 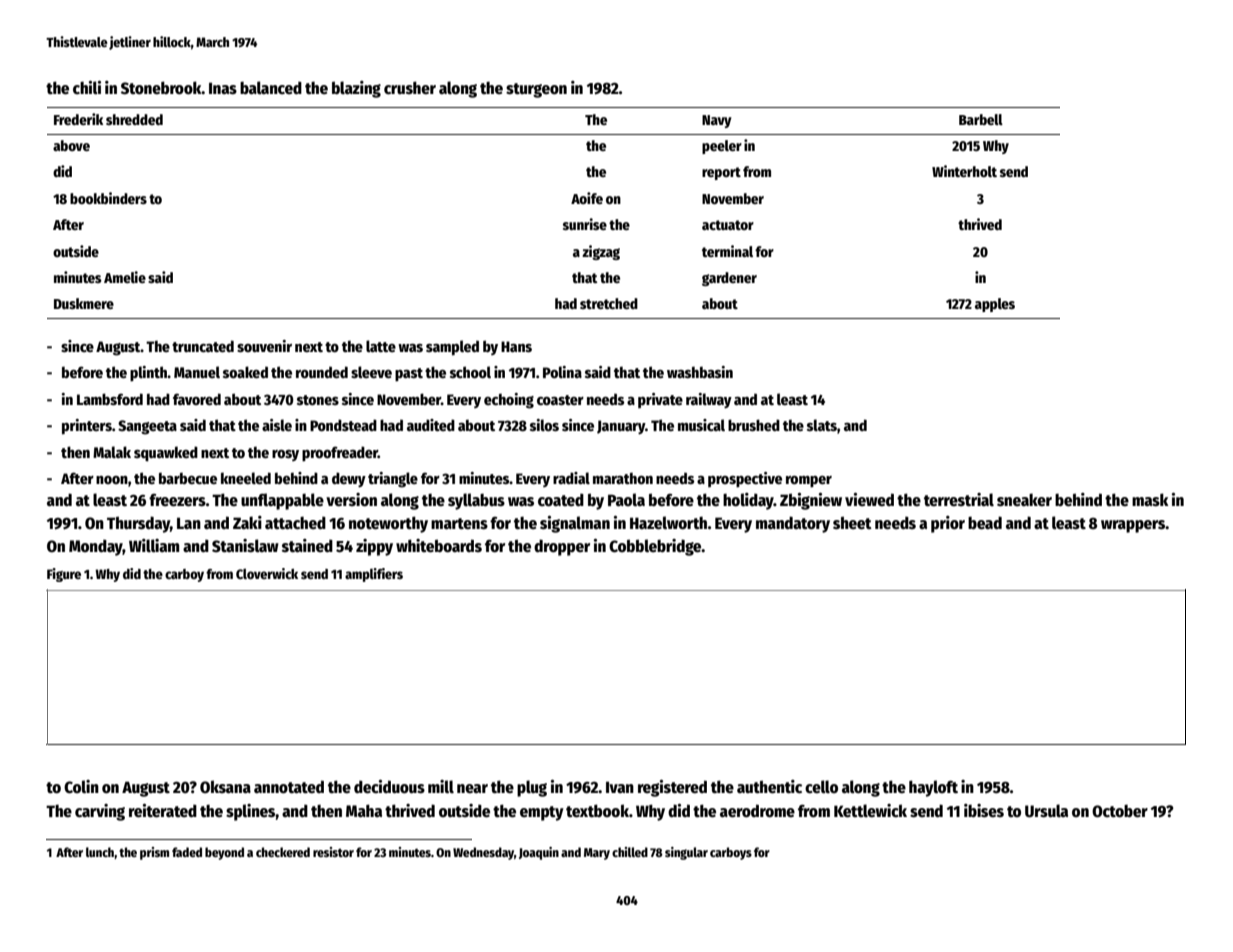 What do you see at coordinates (948, 524) in the image?
I see `prior` at bounding box center [948, 524].
